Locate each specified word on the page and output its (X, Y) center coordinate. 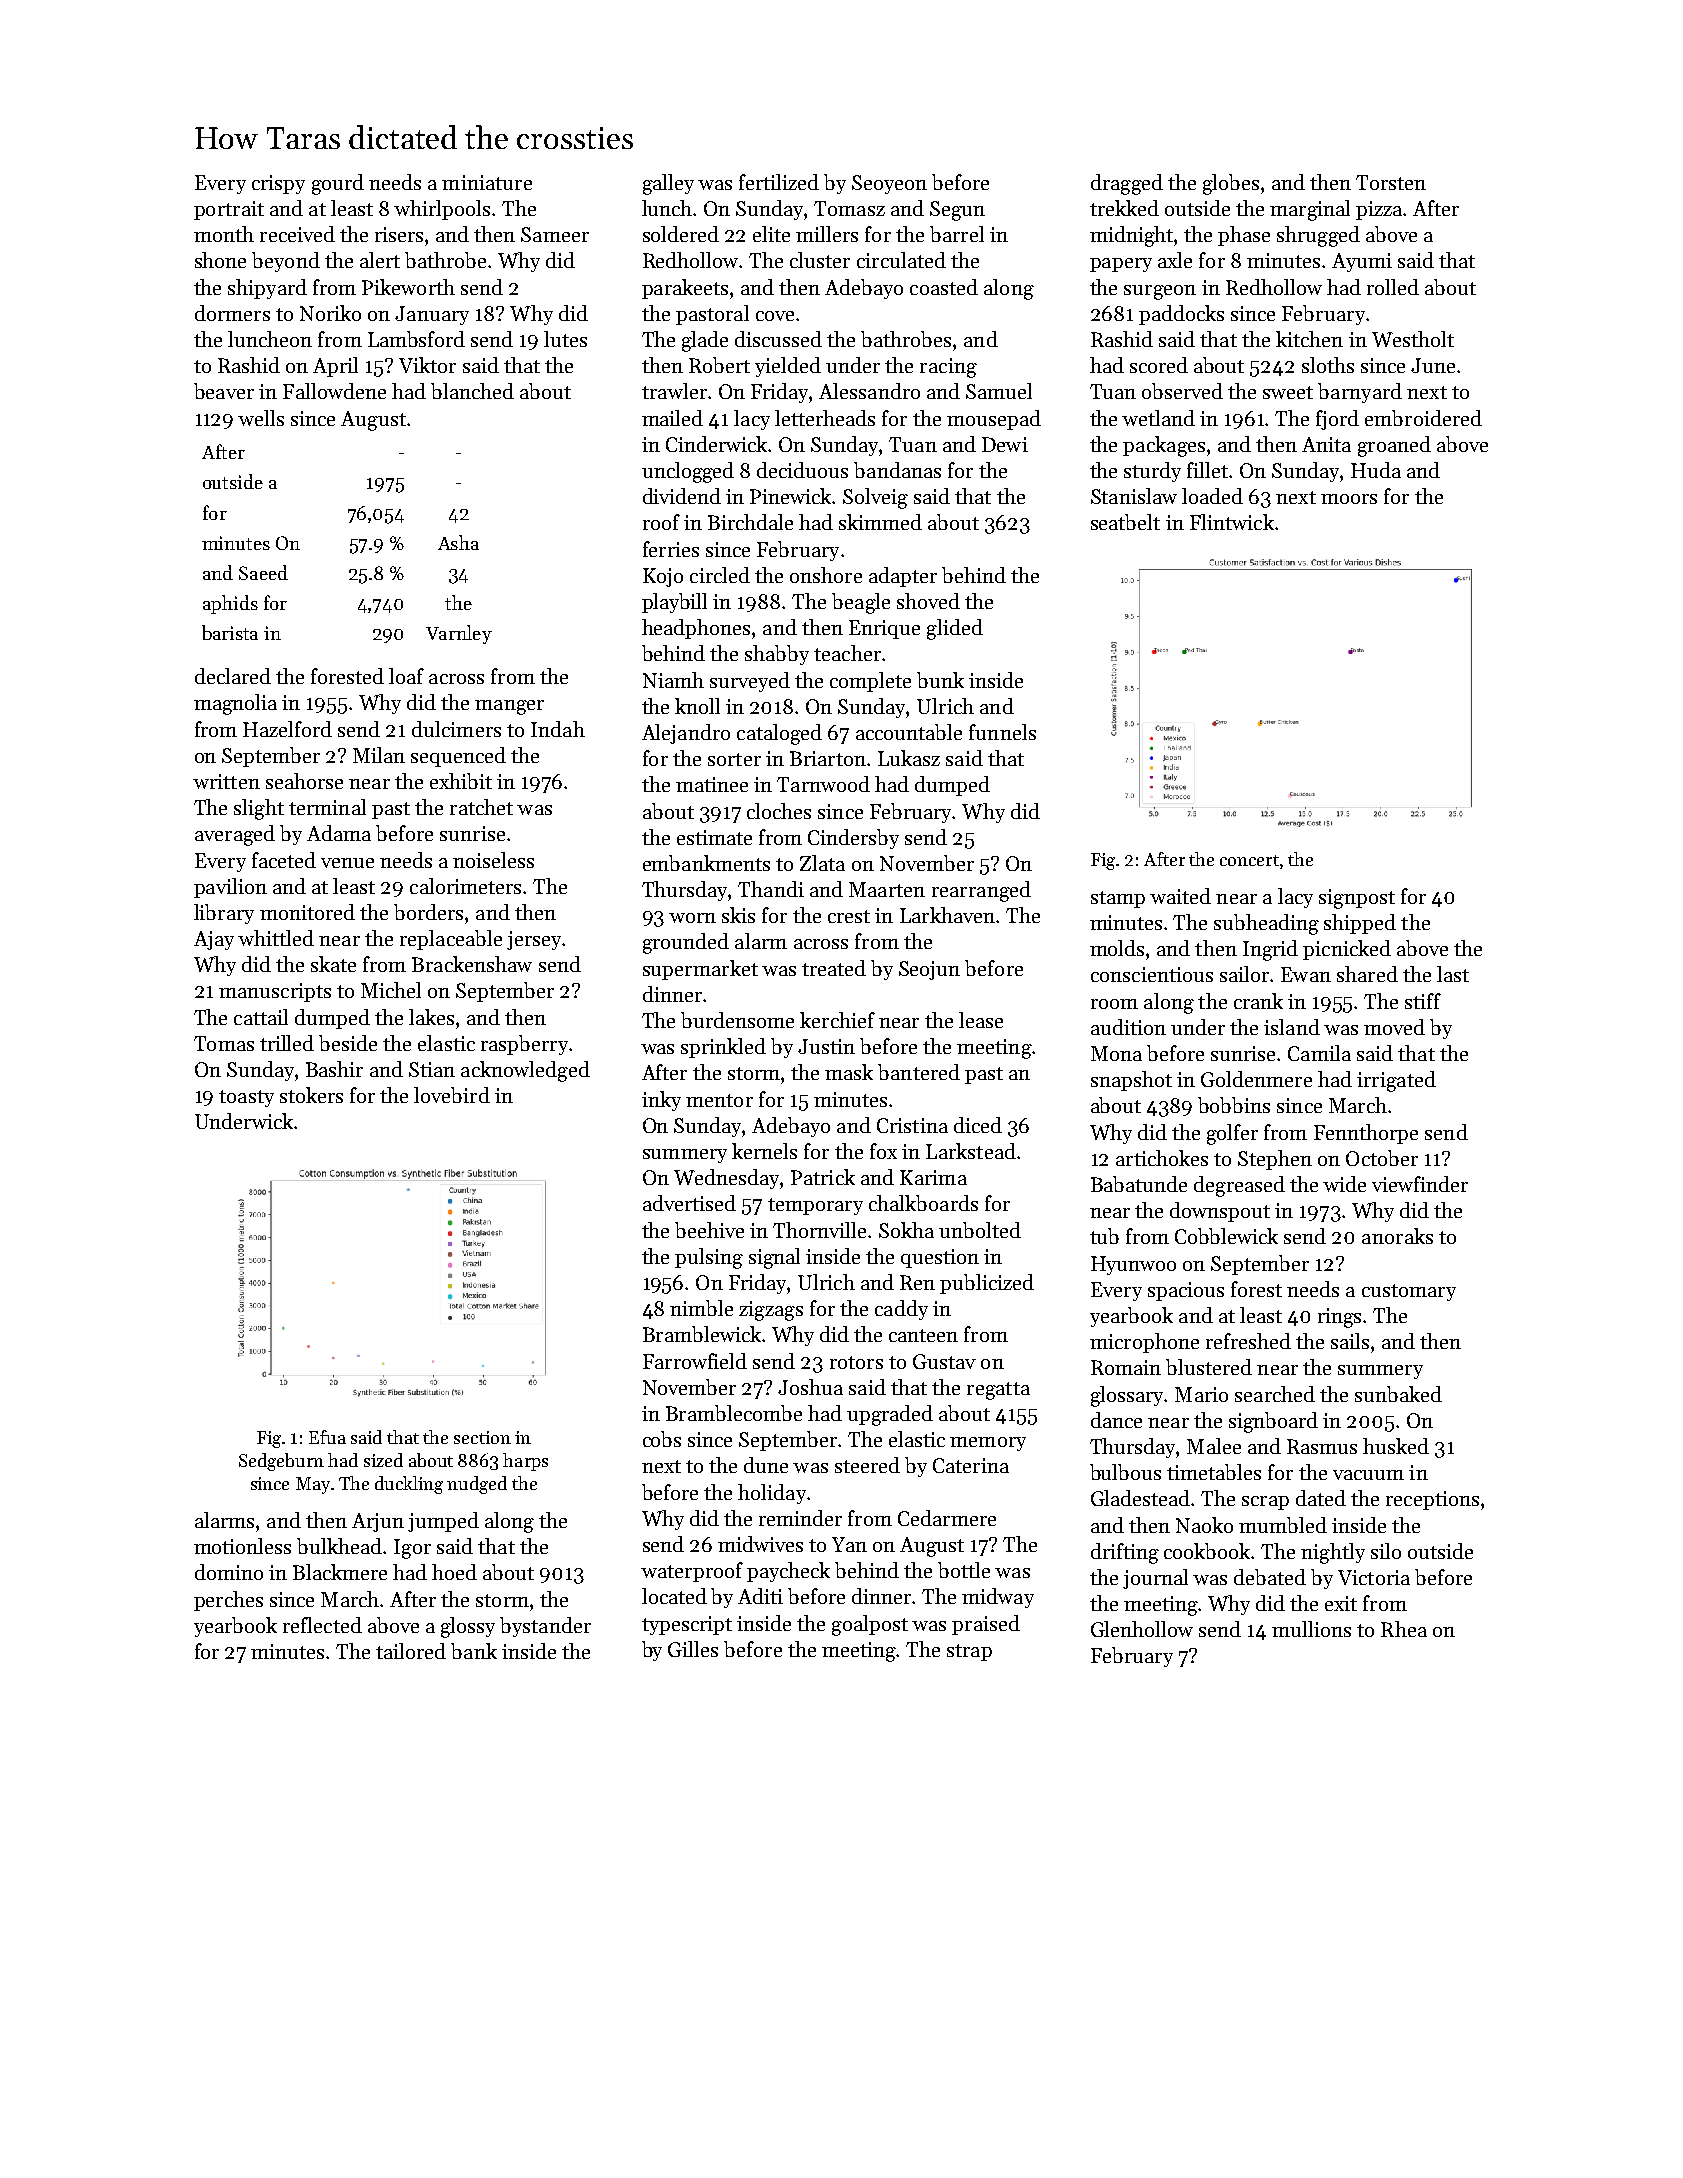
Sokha (906, 1230)
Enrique (884, 629)
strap (969, 1652)
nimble (701, 1308)
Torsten (1391, 182)
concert (1249, 860)
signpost (1357, 899)
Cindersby (853, 839)
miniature (487, 182)
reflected (322, 1625)
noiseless (493, 860)
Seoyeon (889, 184)
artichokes (1162, 1158)
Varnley (459, 634)
